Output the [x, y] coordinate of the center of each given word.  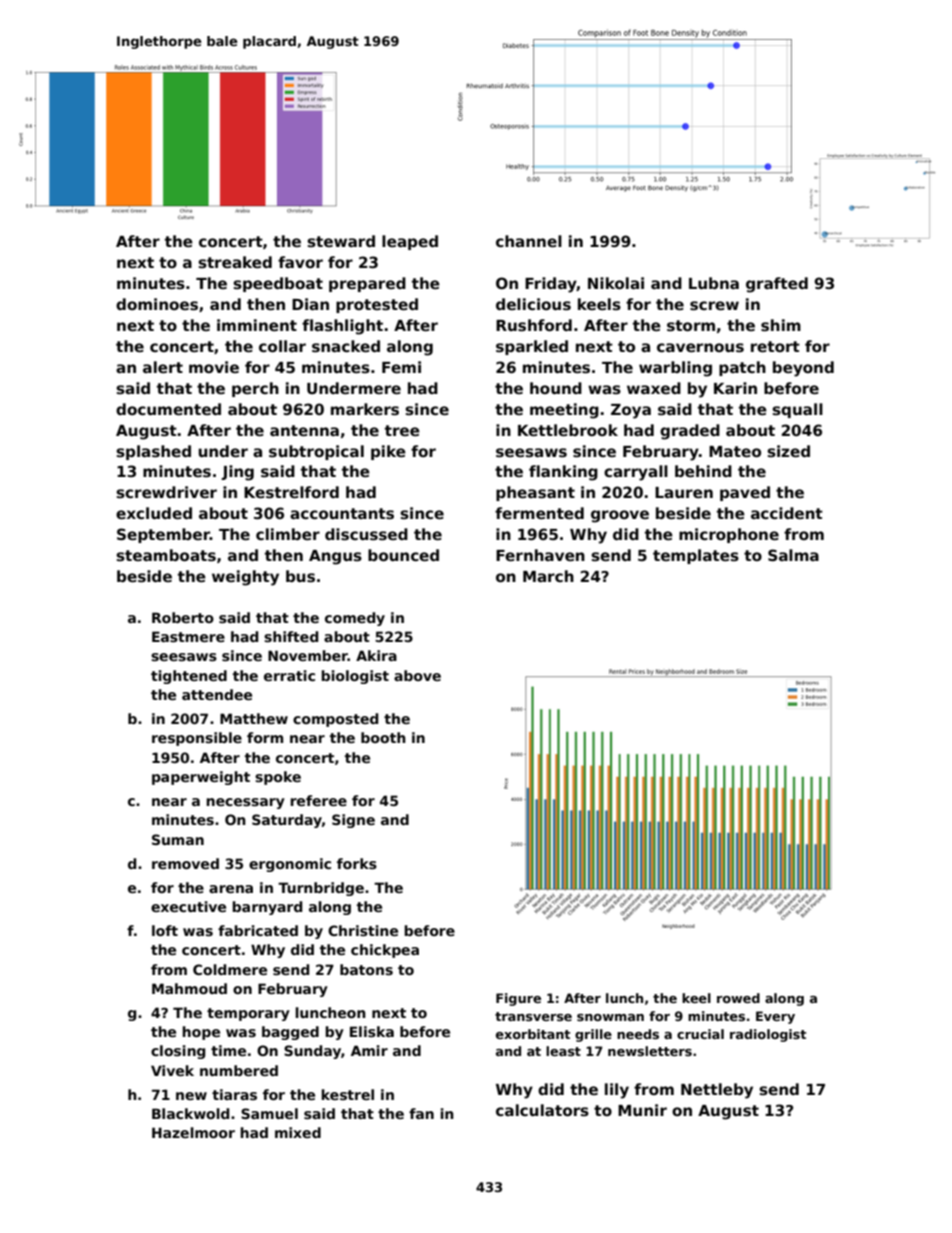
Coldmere [230, 969]
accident [787, 513]
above [417, 675]
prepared [367, 284]
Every [775, 1017]
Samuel [269, 1113]
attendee [217, 694]
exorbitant [533, 1034]
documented [168, 409]
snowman [610, 1017]
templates [696, 556]
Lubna [714, 283]
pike [388, 452]
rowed [738, 998]
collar [282, 346]
